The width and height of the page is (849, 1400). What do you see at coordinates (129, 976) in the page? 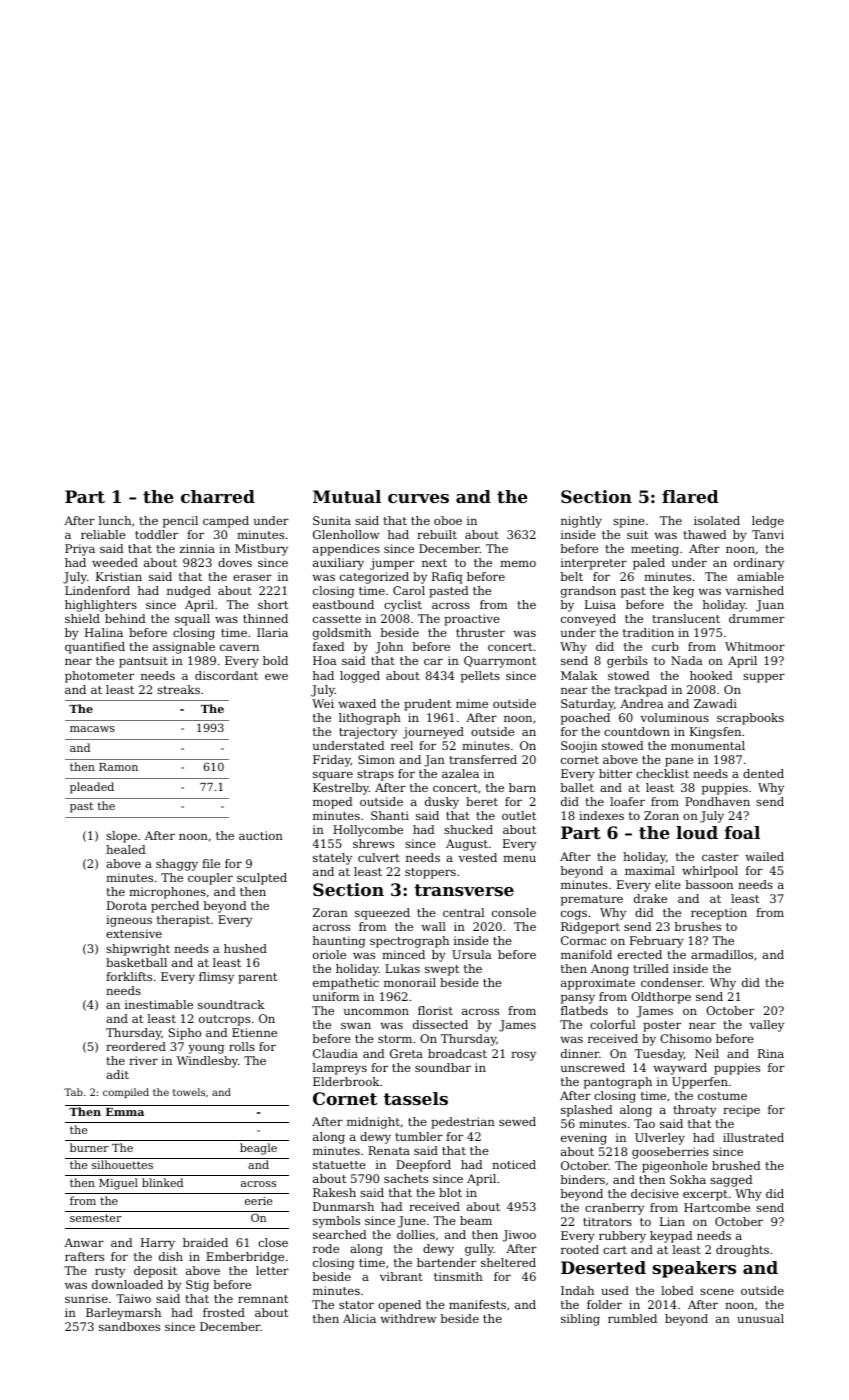
I see `forklifts` at bounding box center [129, 976].
